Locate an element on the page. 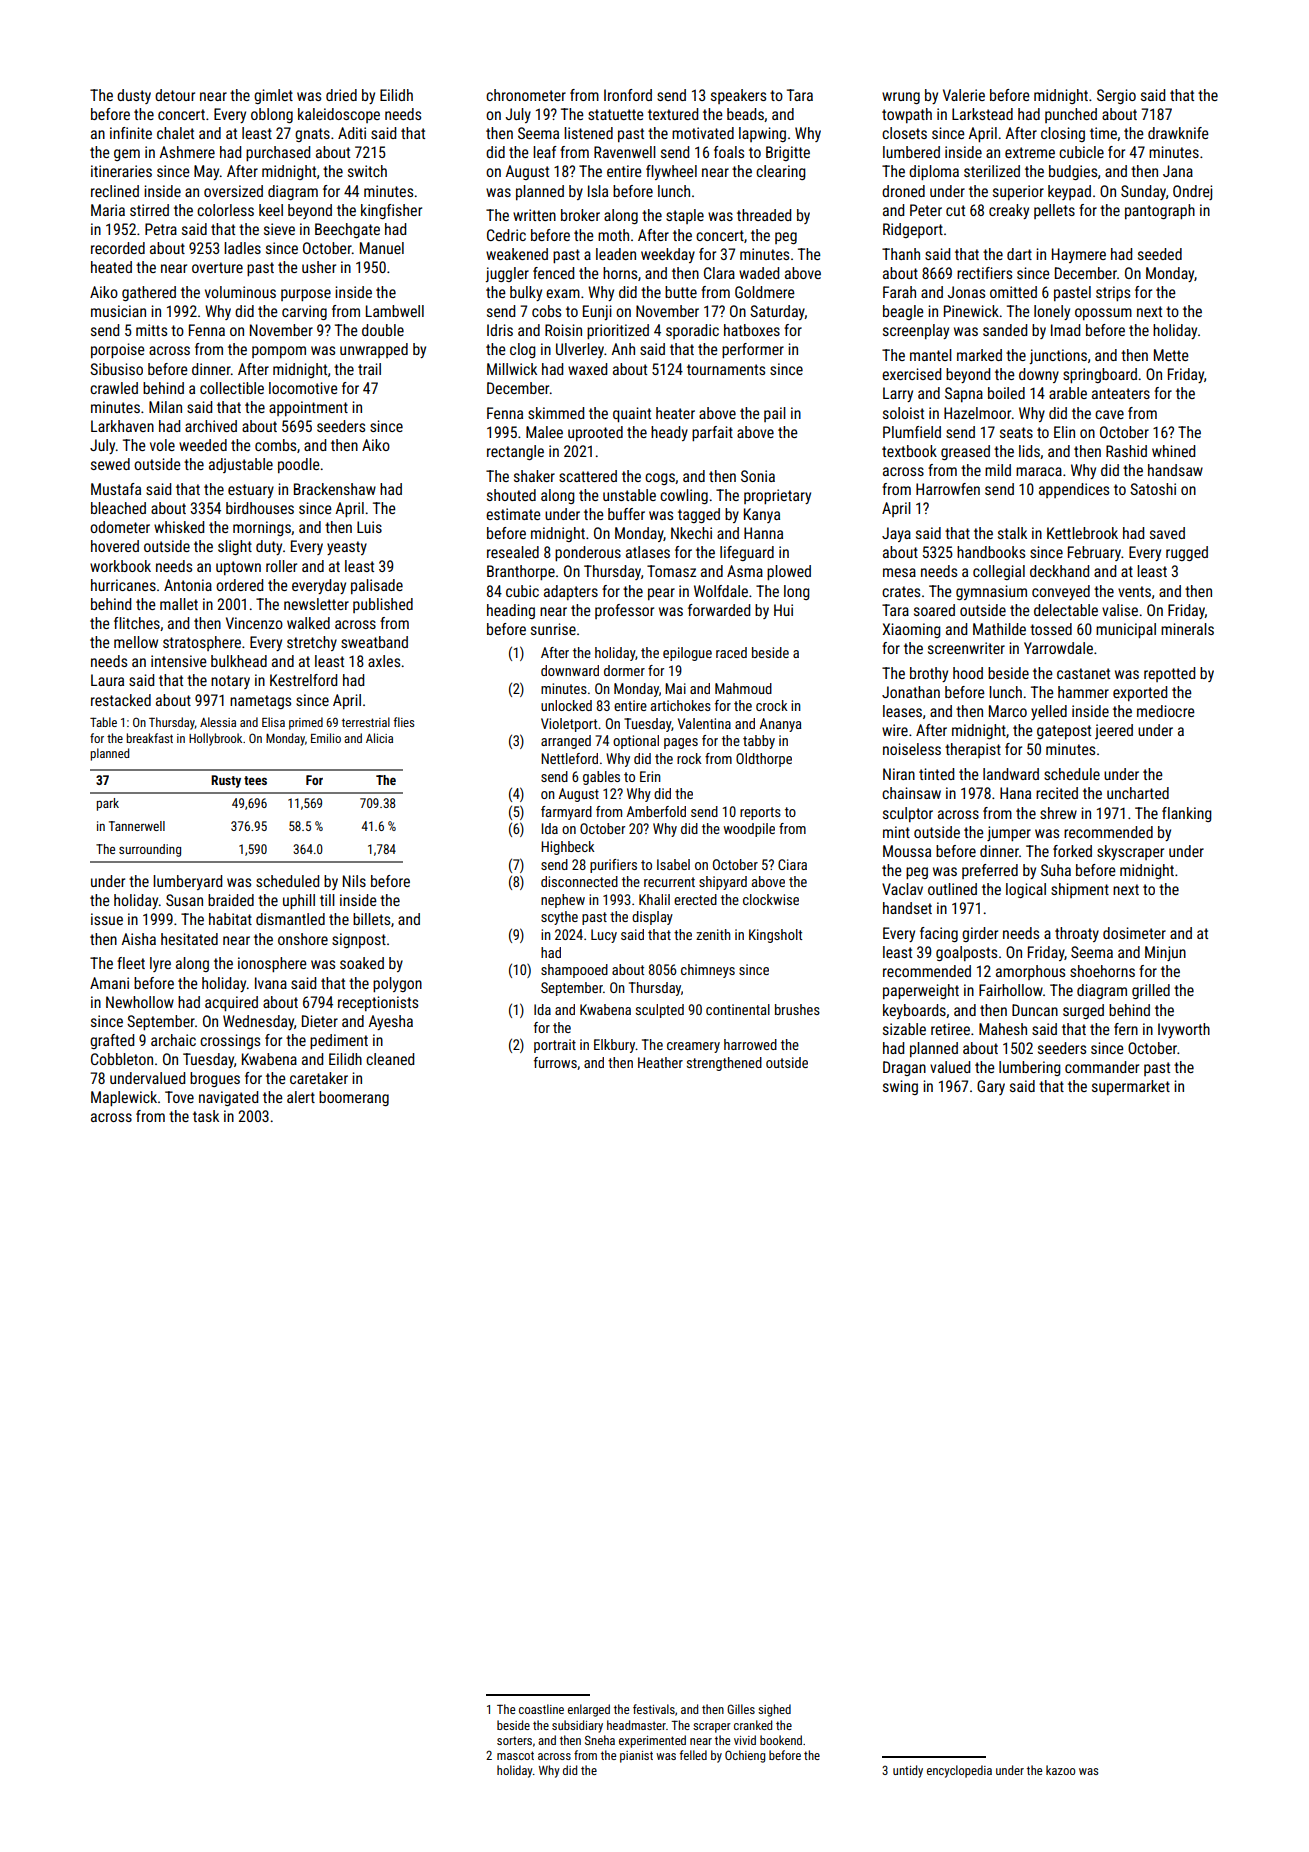  estimate is located at coordinates (513, 514).
